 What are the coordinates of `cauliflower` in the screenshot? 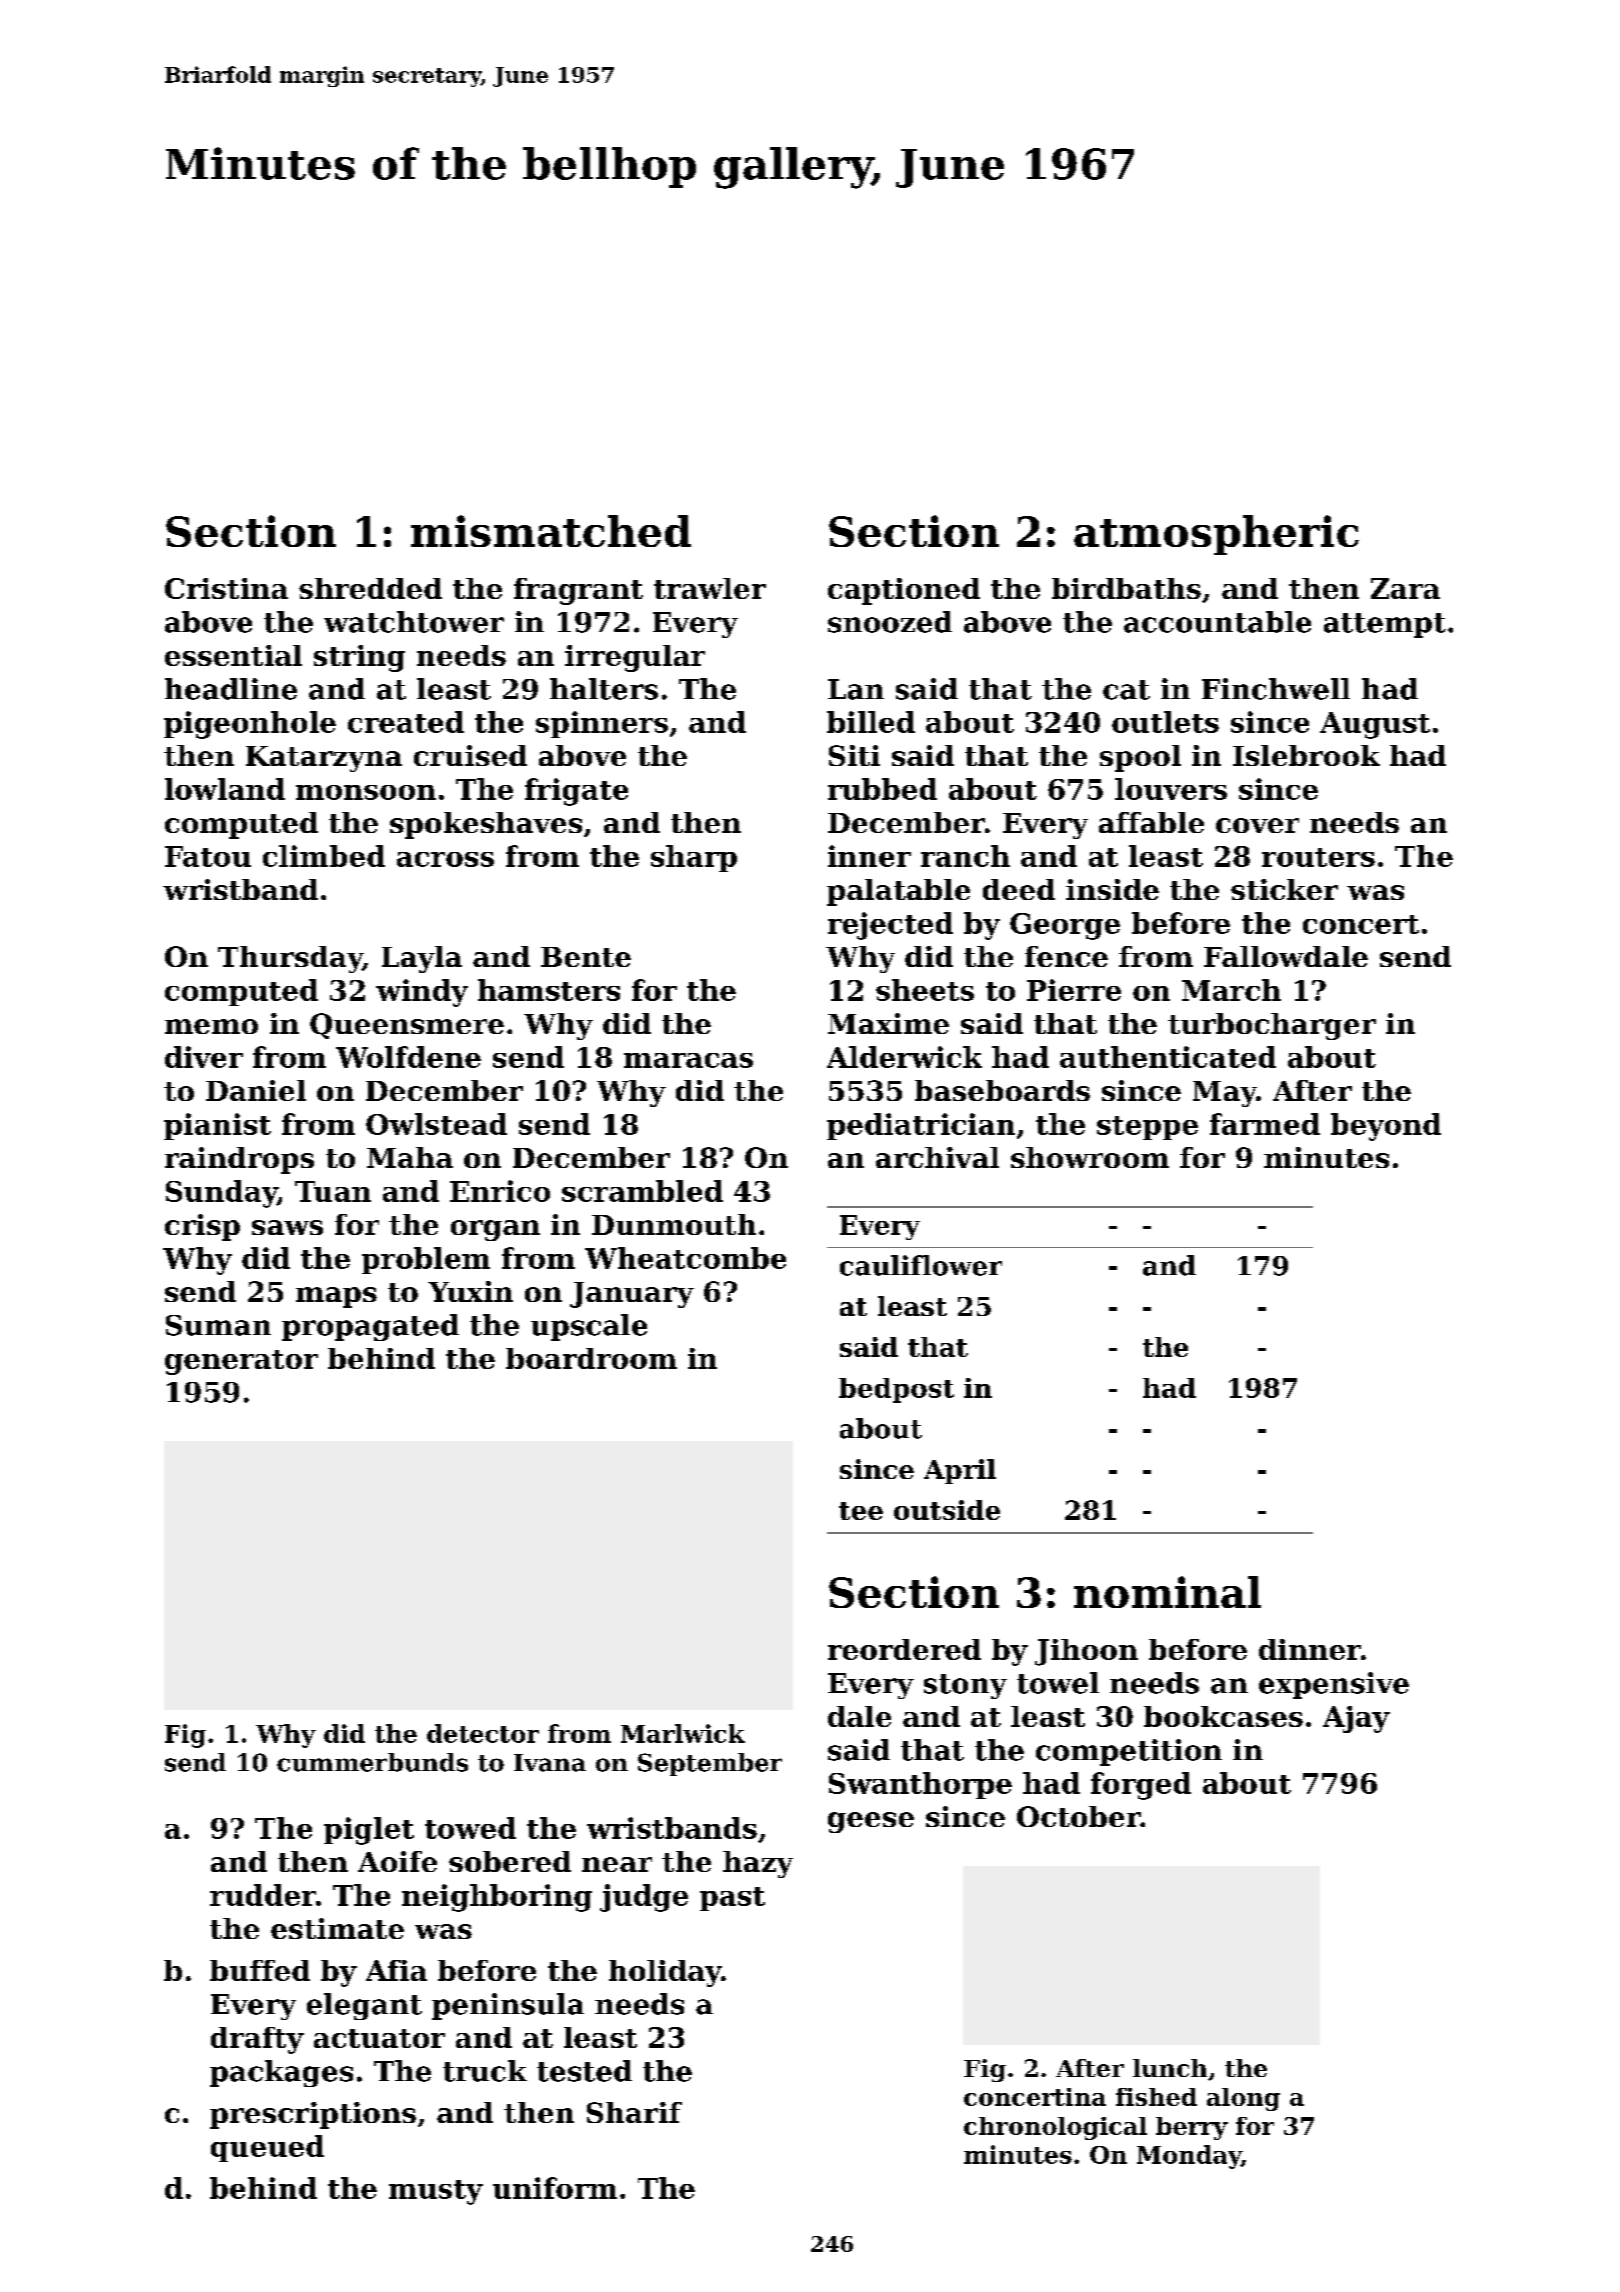 It's located at (921, 1265).
